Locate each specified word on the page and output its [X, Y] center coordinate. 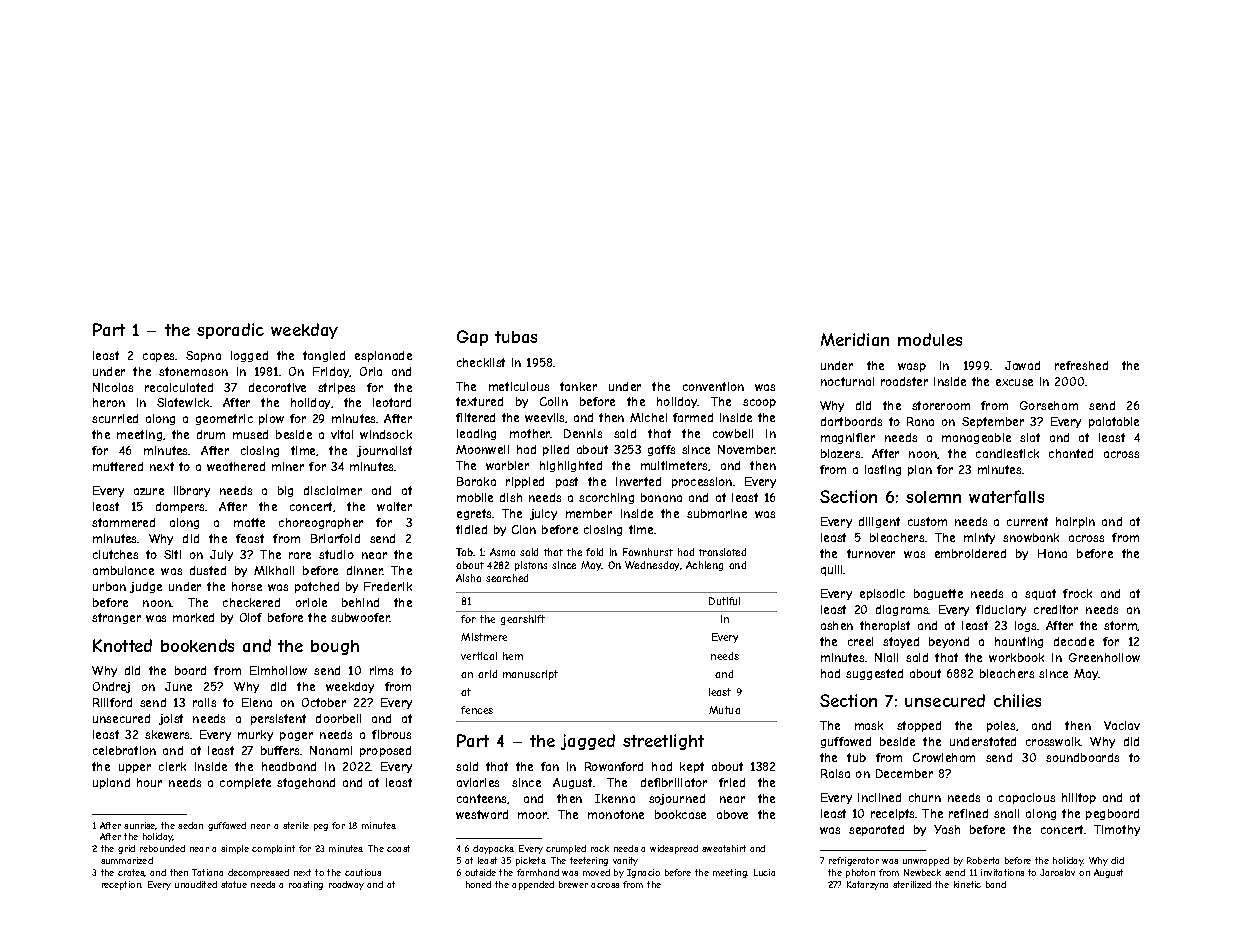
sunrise [140, 826]
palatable [1114, 422]
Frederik [388, 586]
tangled [324, 356]
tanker [578, 386]
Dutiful [724, 601]
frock [1077, 593]
